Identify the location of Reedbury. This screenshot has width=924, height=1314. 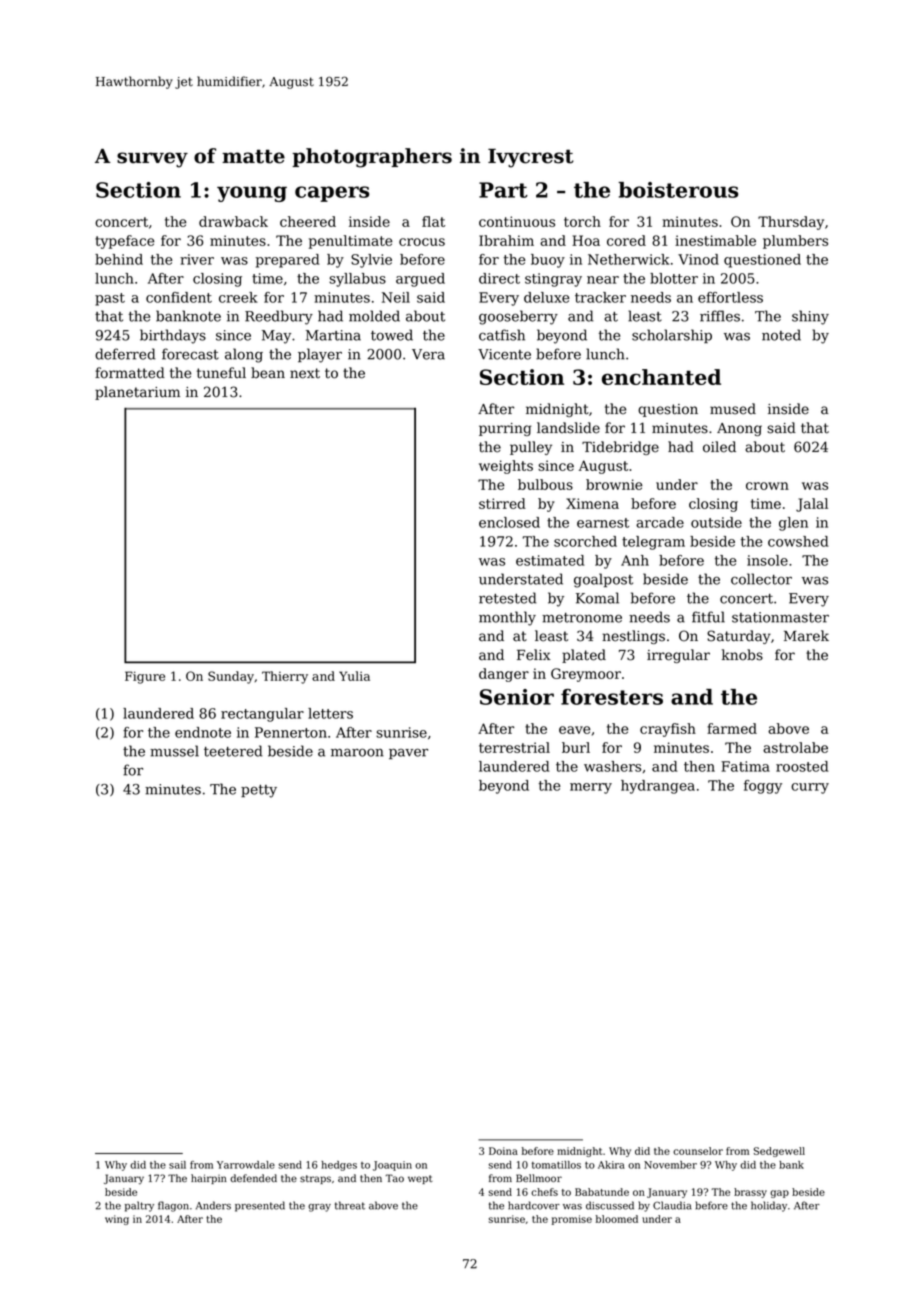
(279, 317).
